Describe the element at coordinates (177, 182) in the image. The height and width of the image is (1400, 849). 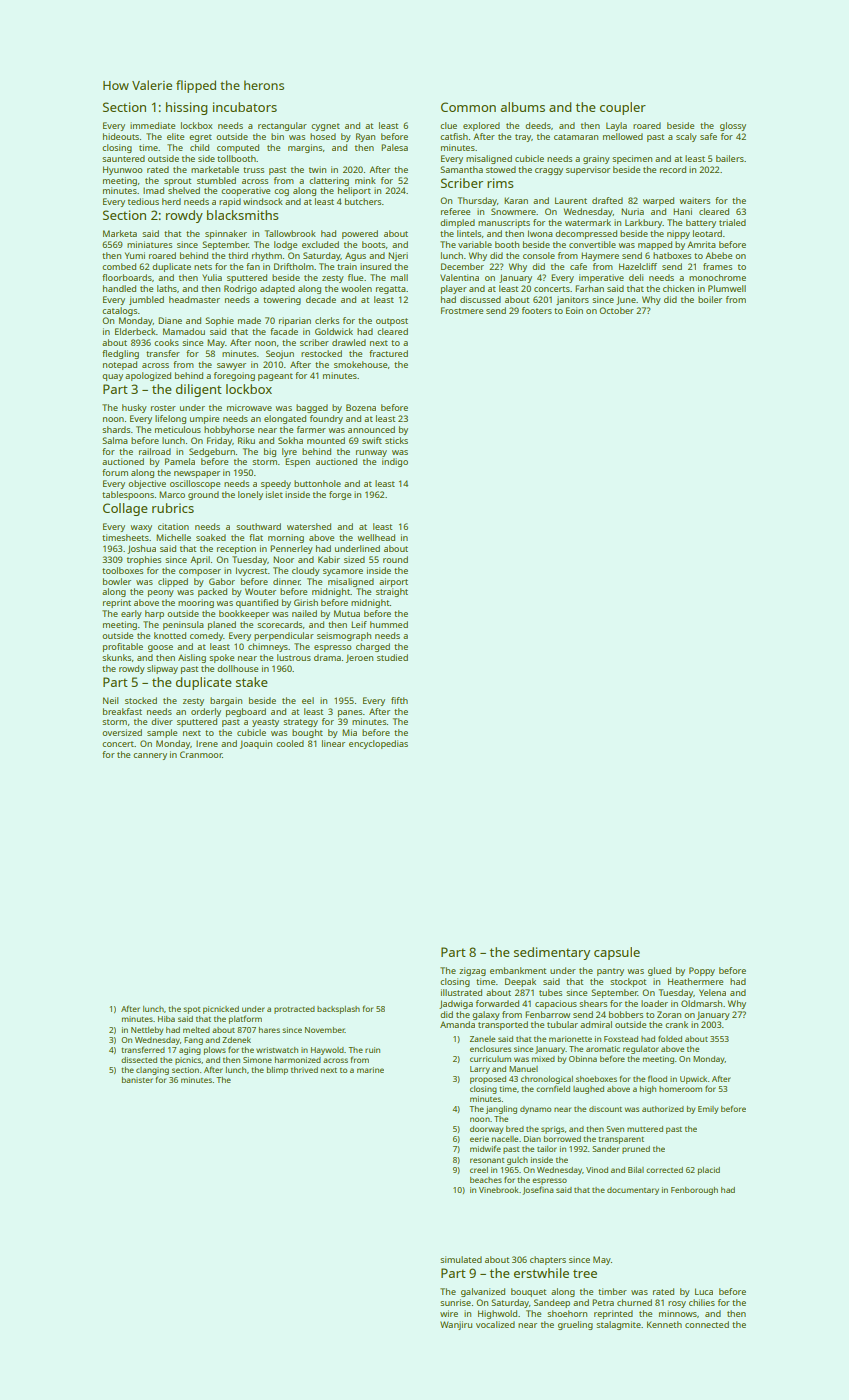
I see `sprout` at that location.
